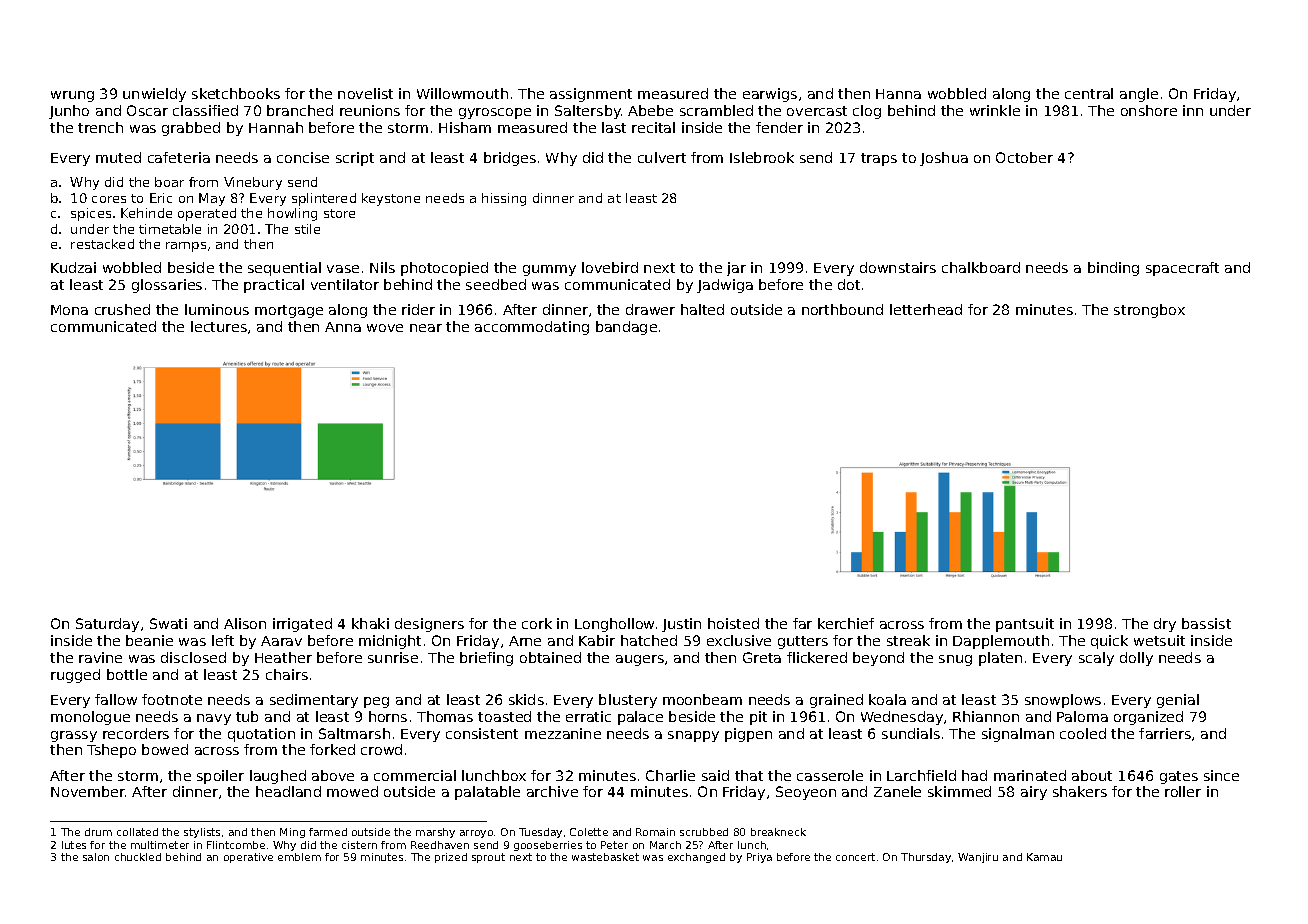  What do you see at coordinates (591, 95) in the screenshot?
I see `assignment` at bounding box center [591, 95].
